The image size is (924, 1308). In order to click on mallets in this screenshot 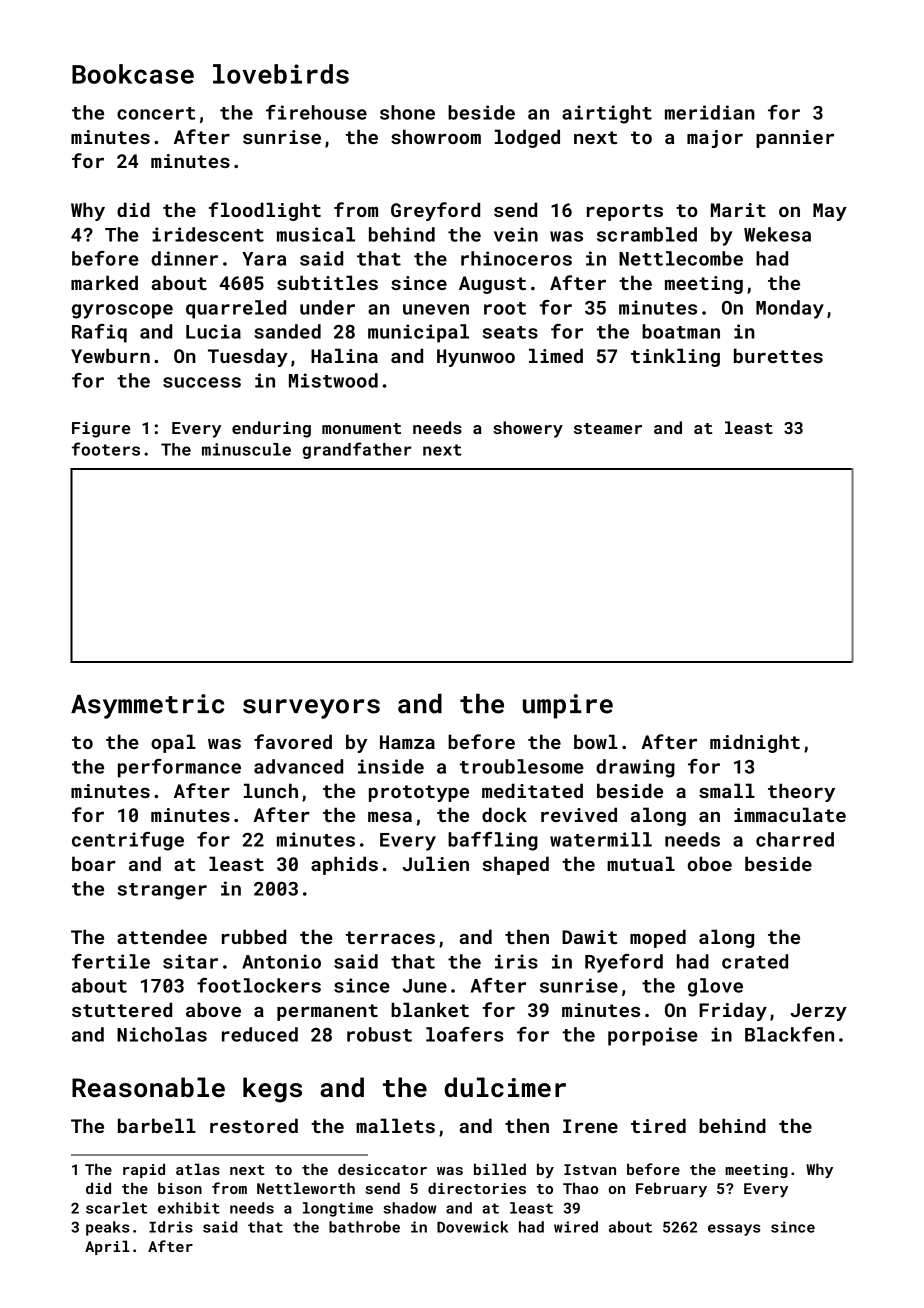, I will do `click(395, 1125)`.
